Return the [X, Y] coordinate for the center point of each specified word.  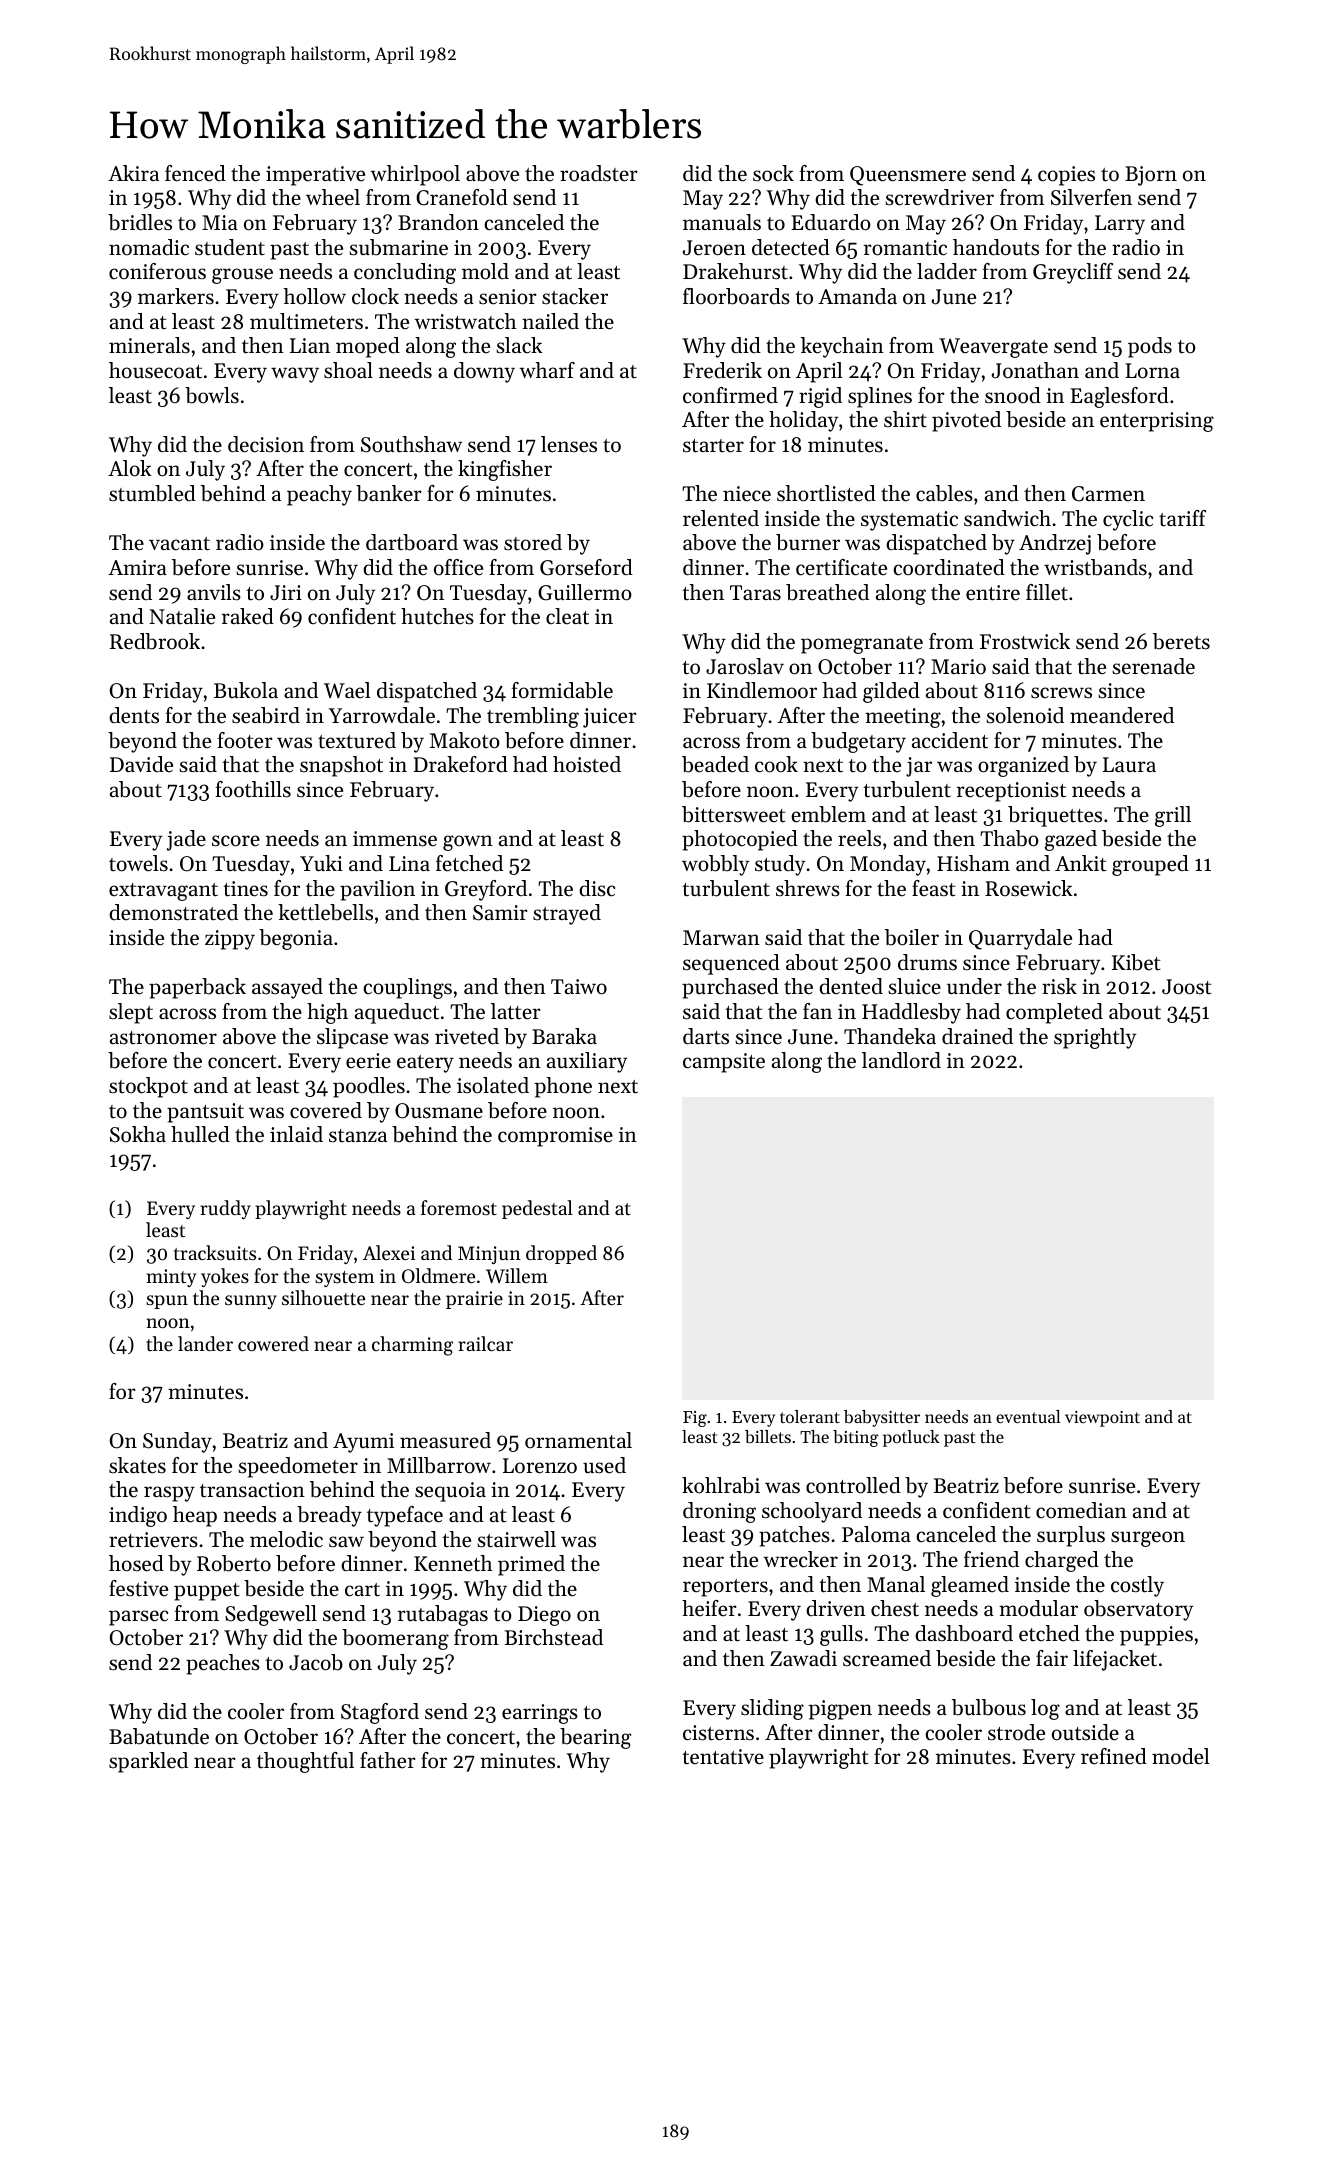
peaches [223, 1664]
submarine [398, 247]
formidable [562, 690]
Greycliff [1073, 273]
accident [950, 740]
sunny [251, 1302]
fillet [1047, 592]
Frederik [722, 370]
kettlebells [325, 912]
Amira [137, 567]
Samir [500, 913]
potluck [911, 1438]
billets [768, 1436]
